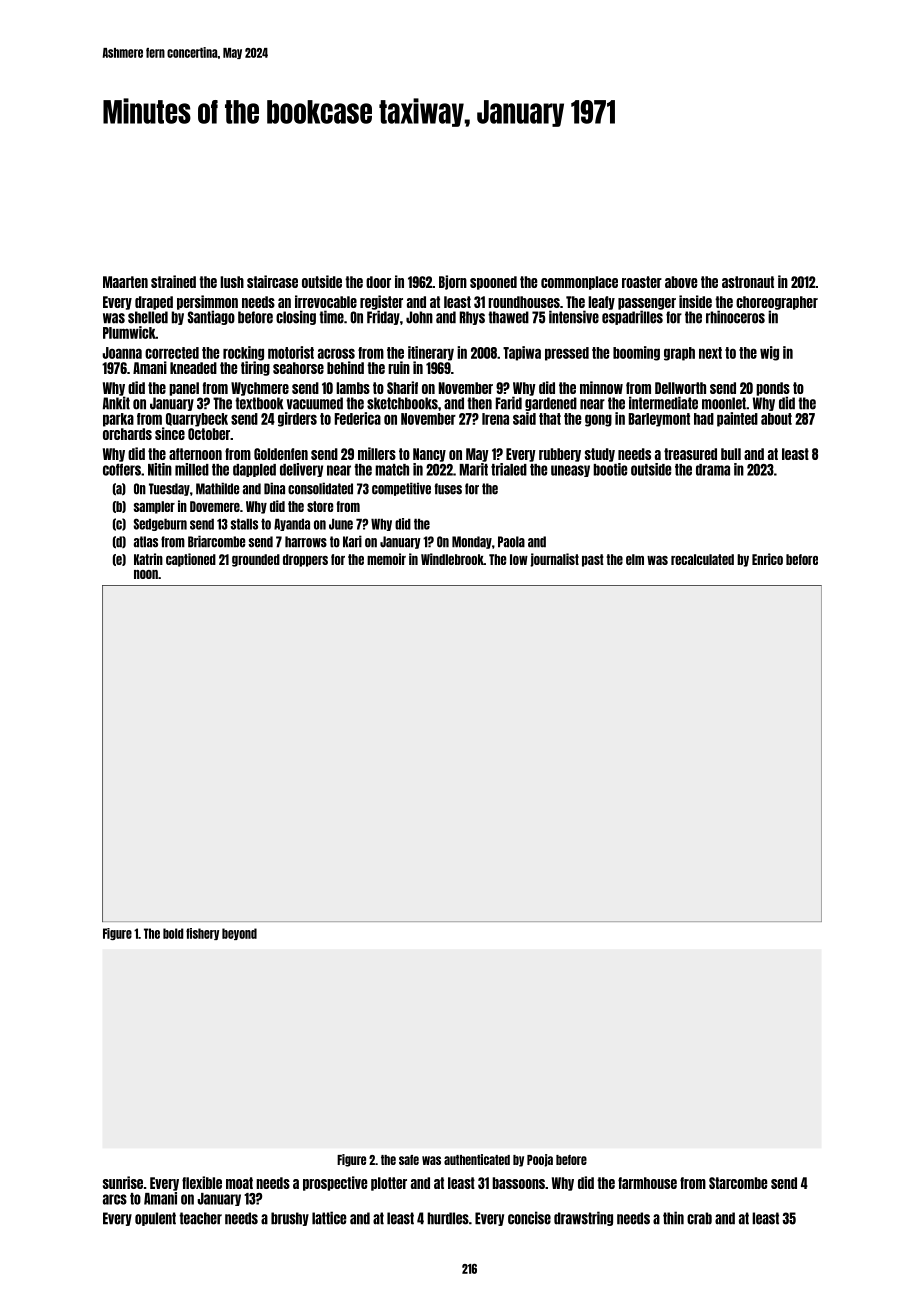 The image size is (924, 1308). What do you see at coordinates (522, 353) in the screenshot?
I see `Tapiwa` at bounding box center [522, 353].
